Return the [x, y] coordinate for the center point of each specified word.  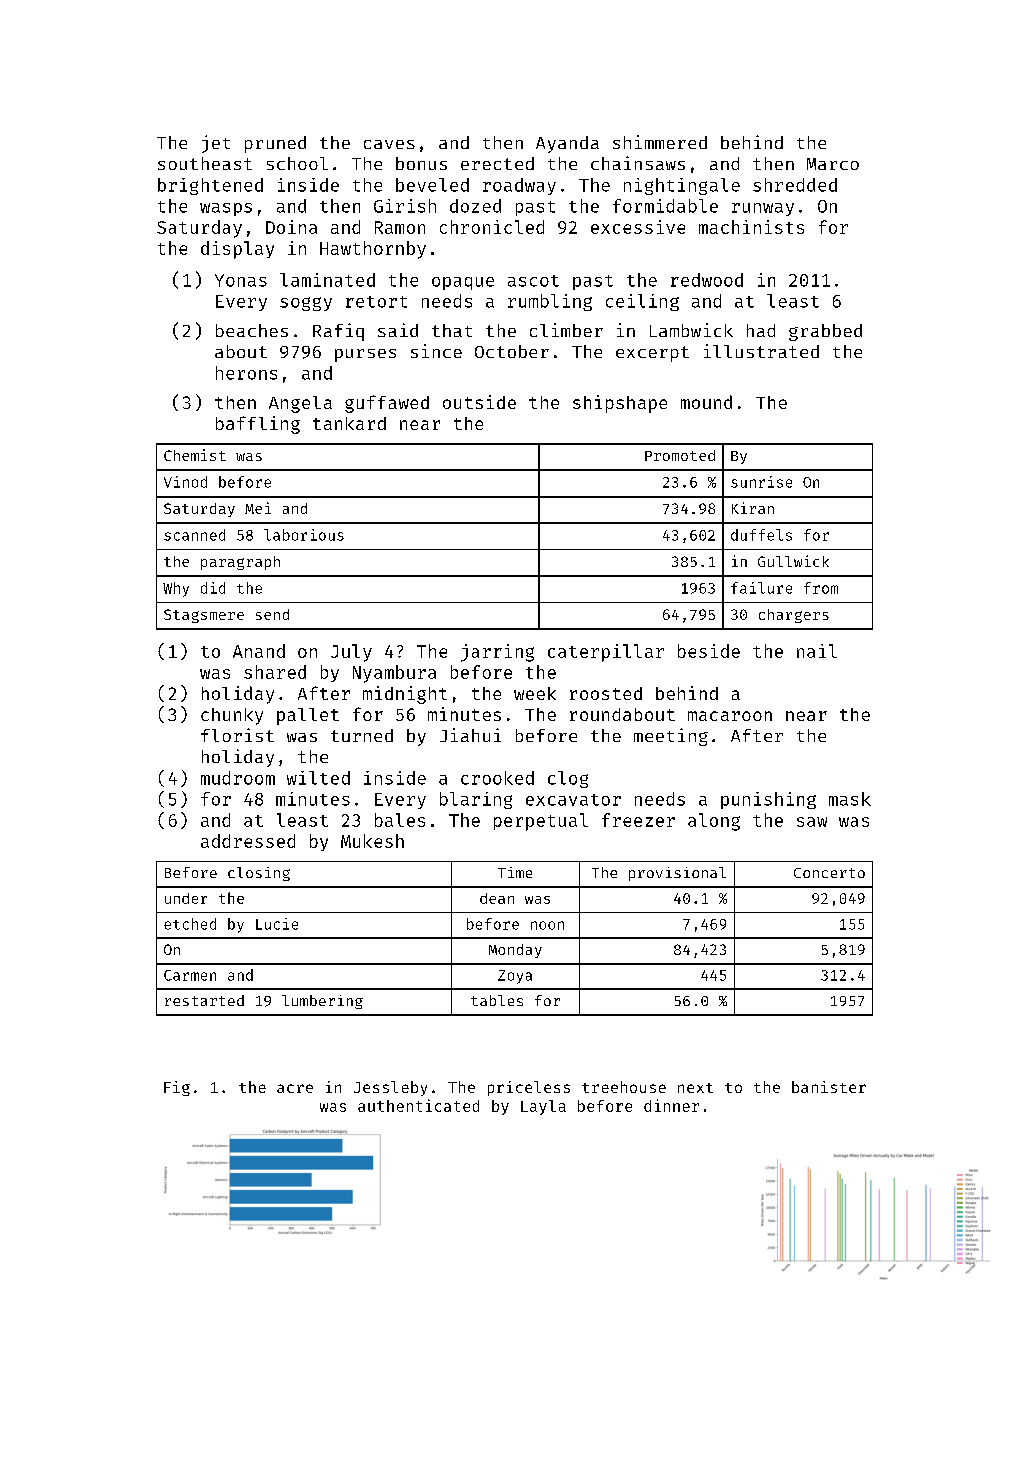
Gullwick [793, 561]
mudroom [238, 778]
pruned [275, 144]
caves [389, 144]
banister [829, 1087]
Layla [543, 1107]
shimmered [660, 142]
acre [295, 1088]
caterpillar [606, 653]
